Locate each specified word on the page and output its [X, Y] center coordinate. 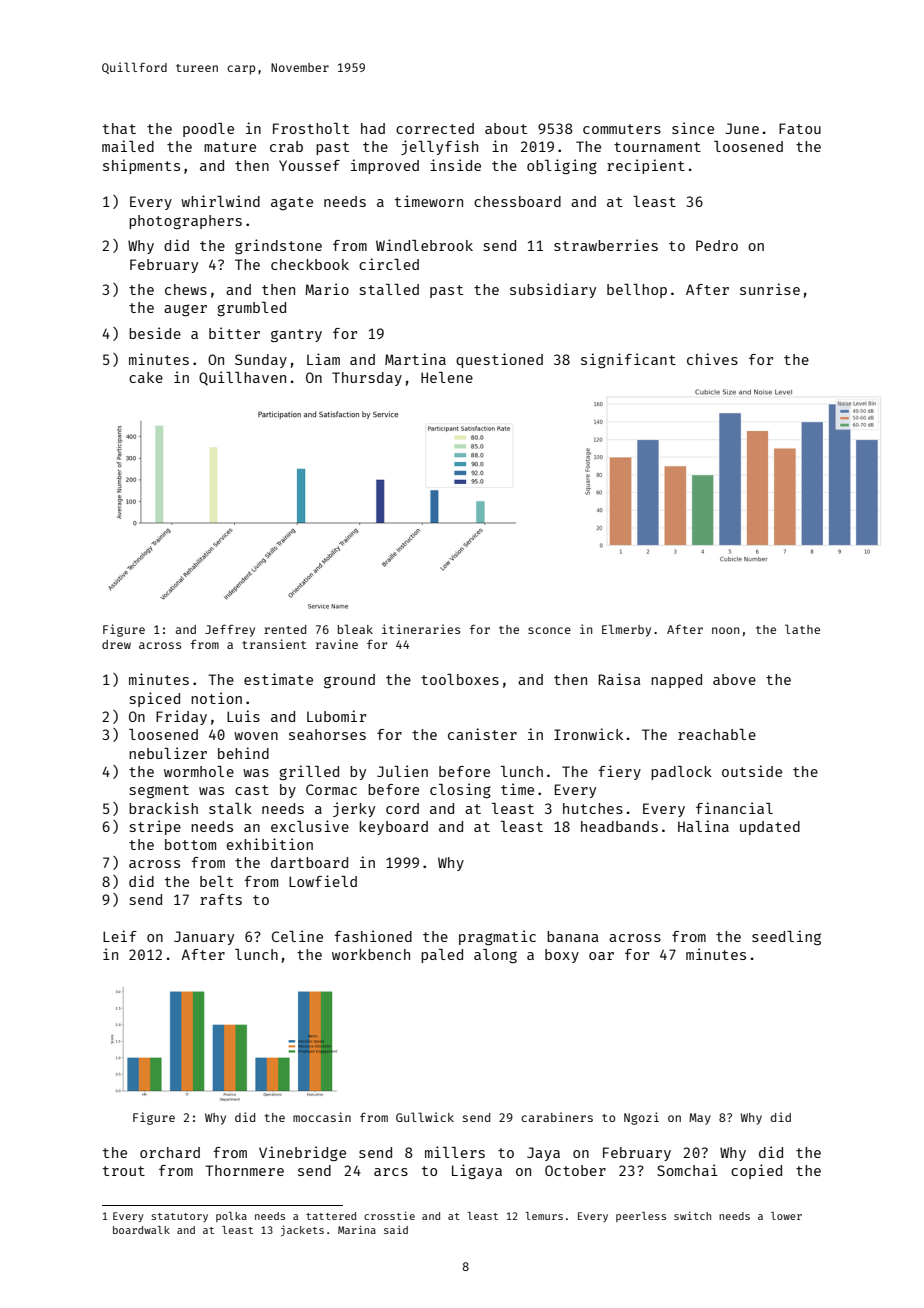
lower [786, 1216]
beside [155, 333]
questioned [499, 360]
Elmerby [626, 630]
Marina [357, 1229]
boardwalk [141, 1230]
